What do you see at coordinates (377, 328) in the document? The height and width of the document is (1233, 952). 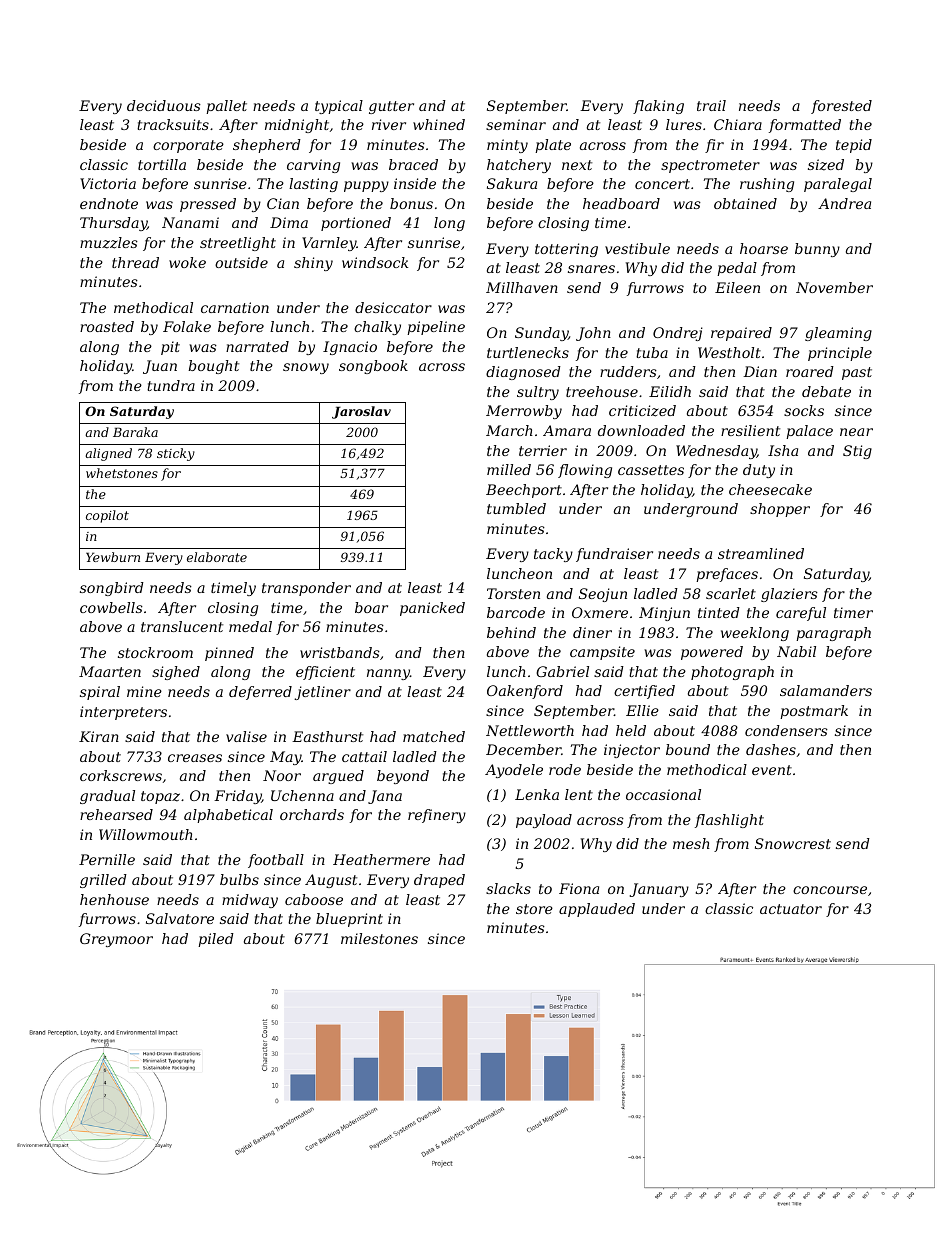 I see `chalky` at bounding box center [377, 328].
